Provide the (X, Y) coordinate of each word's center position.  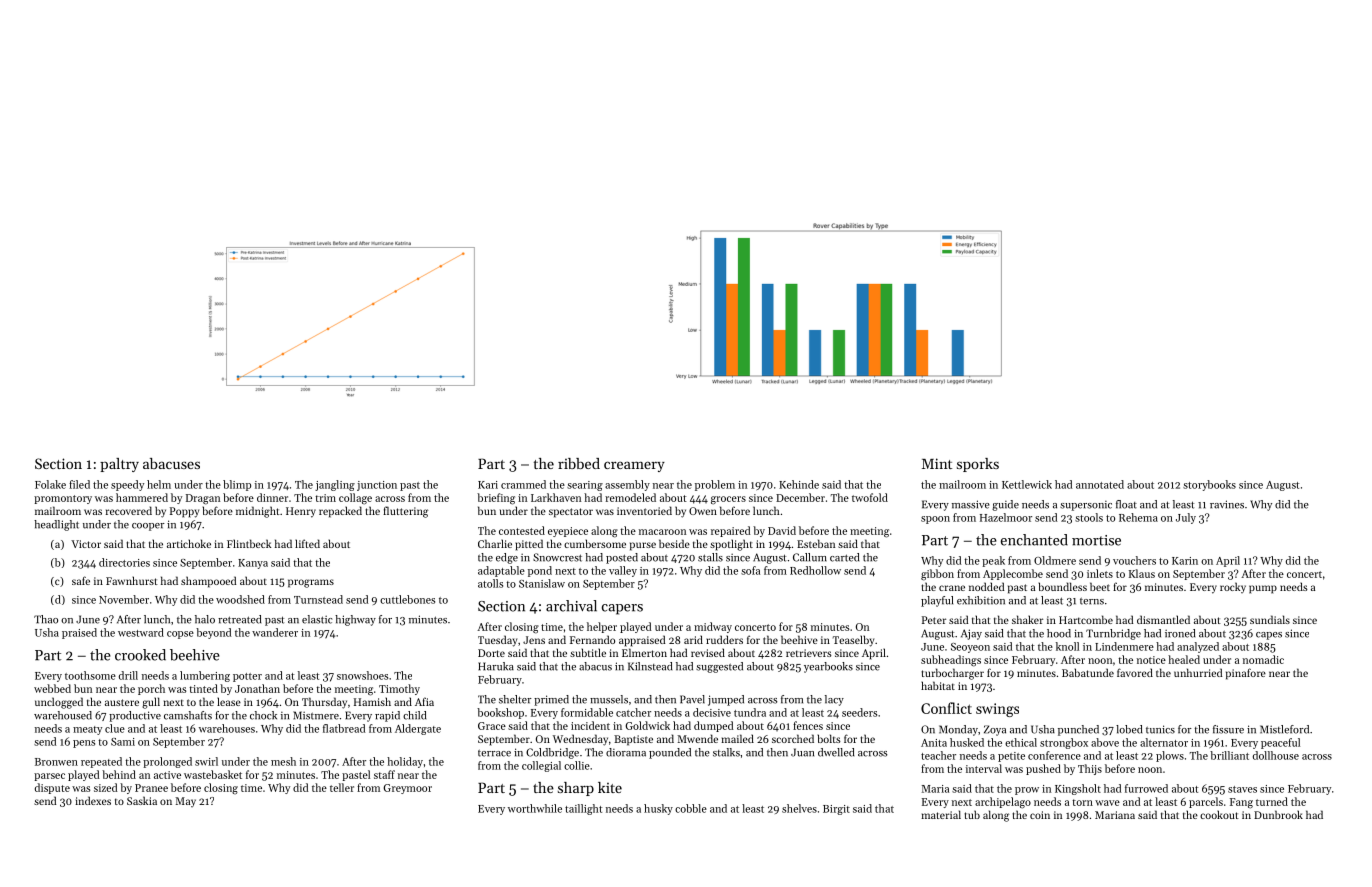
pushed (1043, 769)
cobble (691, 808)
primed (551, 700)
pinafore (1246, 674)
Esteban (816, 543)
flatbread (344, 728)
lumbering (205, 676)
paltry (119, 465)
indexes (93, 800)
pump (1263, 589)
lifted (307, 543)
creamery (634, 466)
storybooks (1209, 485)
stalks (726, 752)
